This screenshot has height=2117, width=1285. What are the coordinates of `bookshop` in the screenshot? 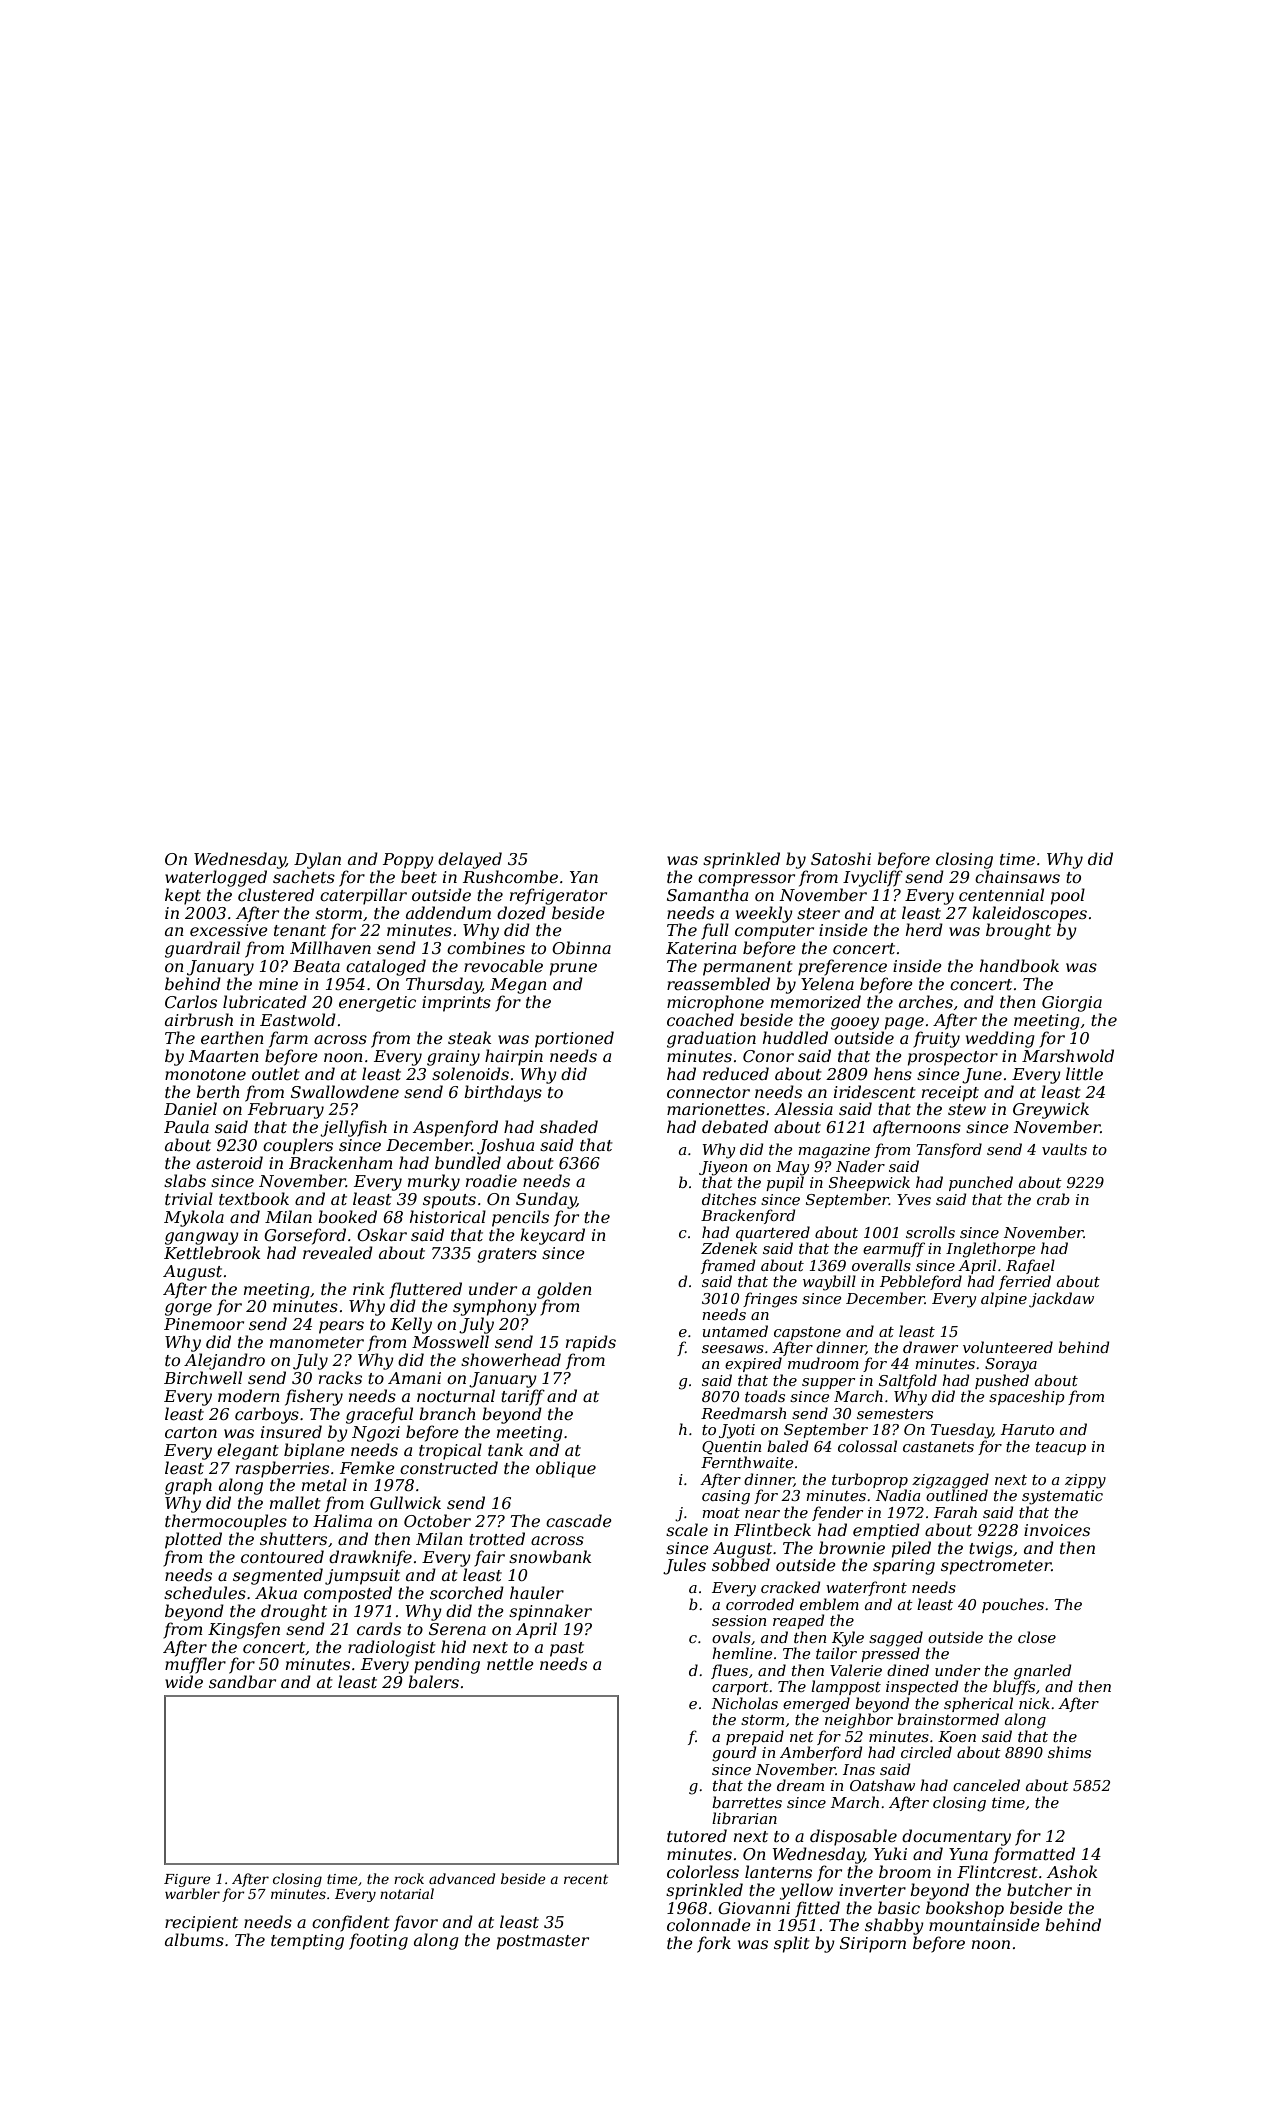 It's located at (965, 1909).
